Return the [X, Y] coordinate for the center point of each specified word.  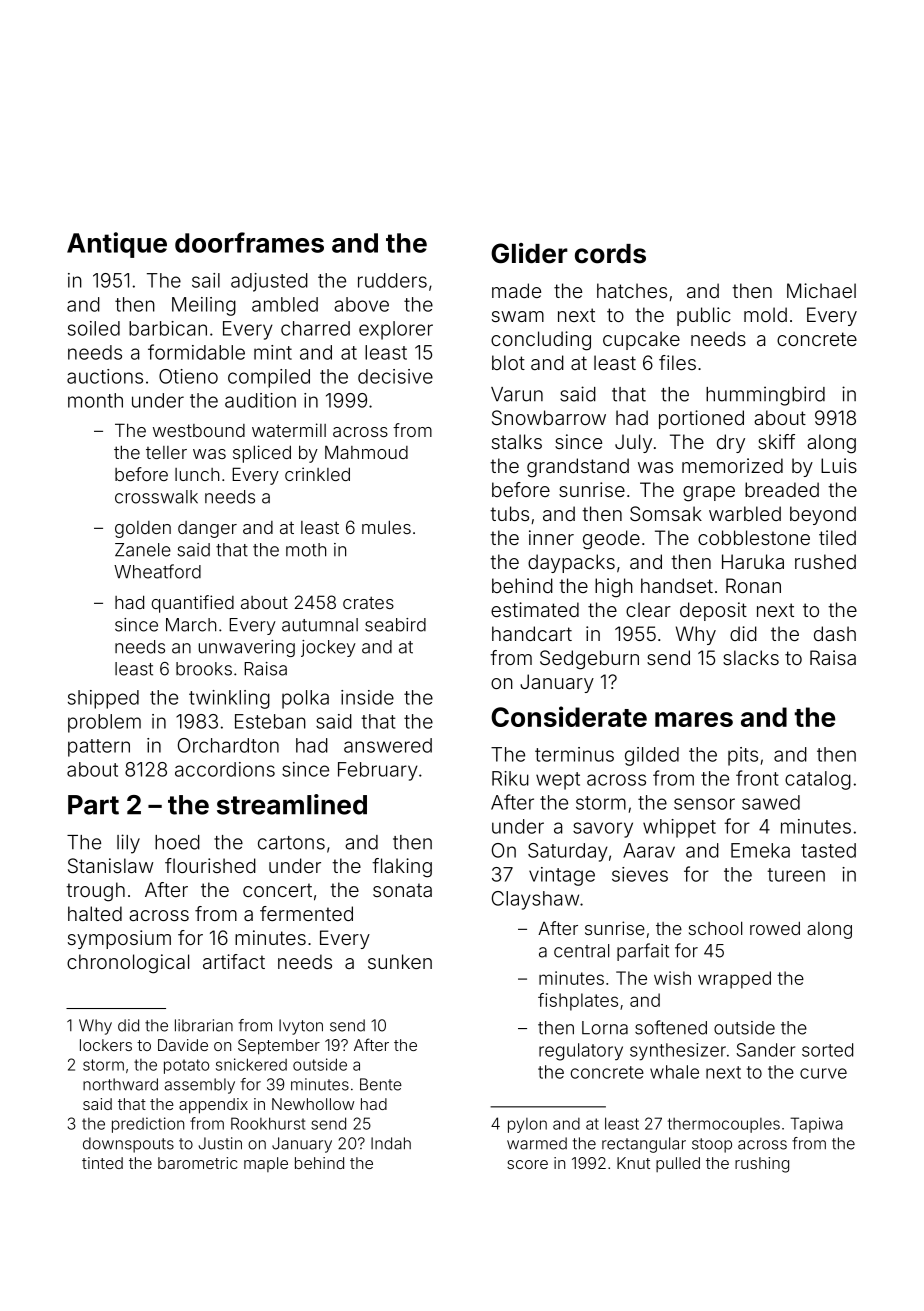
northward [120, 1084]
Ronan [753, 585]
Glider [529, 253]
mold [765, 314]
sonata [402, 890]
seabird [395, 625]
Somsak [666, 513]
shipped [103, 699]
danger [207, 529]
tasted [828, 850]
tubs [509, 513]
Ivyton [301, 1027]
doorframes [249, 242]
